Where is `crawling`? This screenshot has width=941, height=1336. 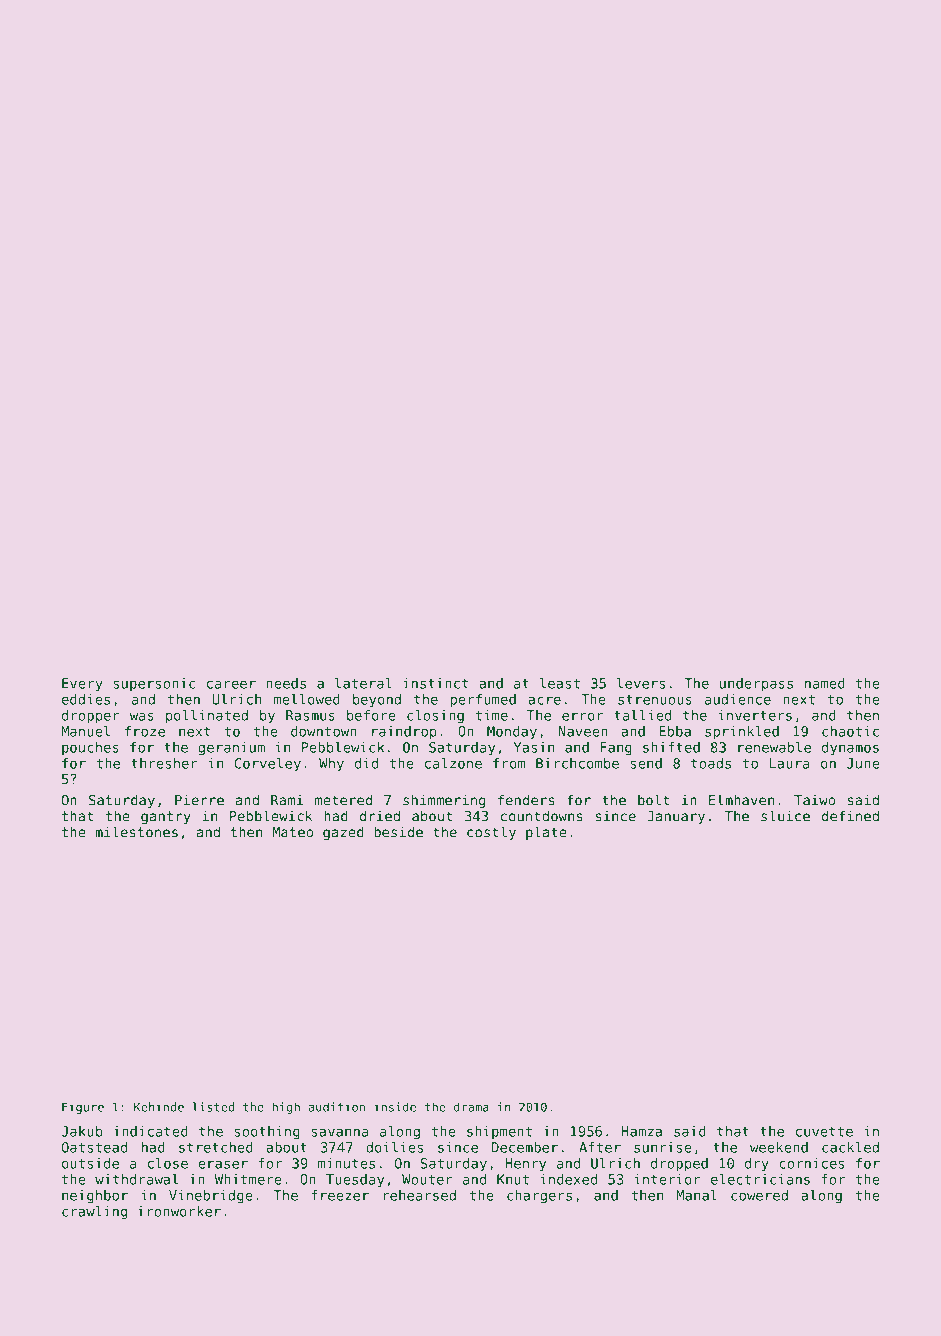
crawling is located at coordinates (94, 1213).
